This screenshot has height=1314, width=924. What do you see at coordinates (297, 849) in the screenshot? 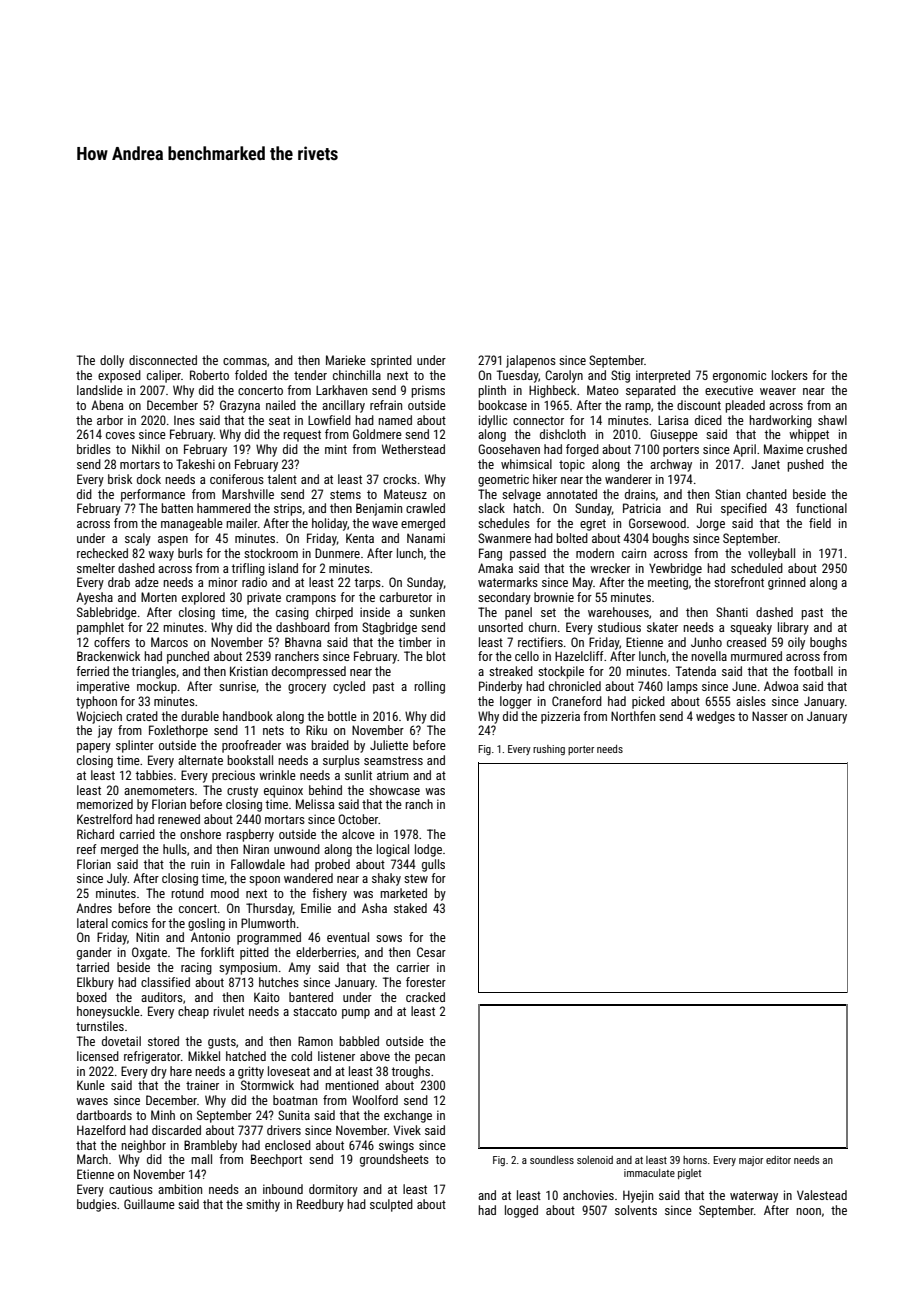
I see `unwound` at bounding box center [297, 849].
